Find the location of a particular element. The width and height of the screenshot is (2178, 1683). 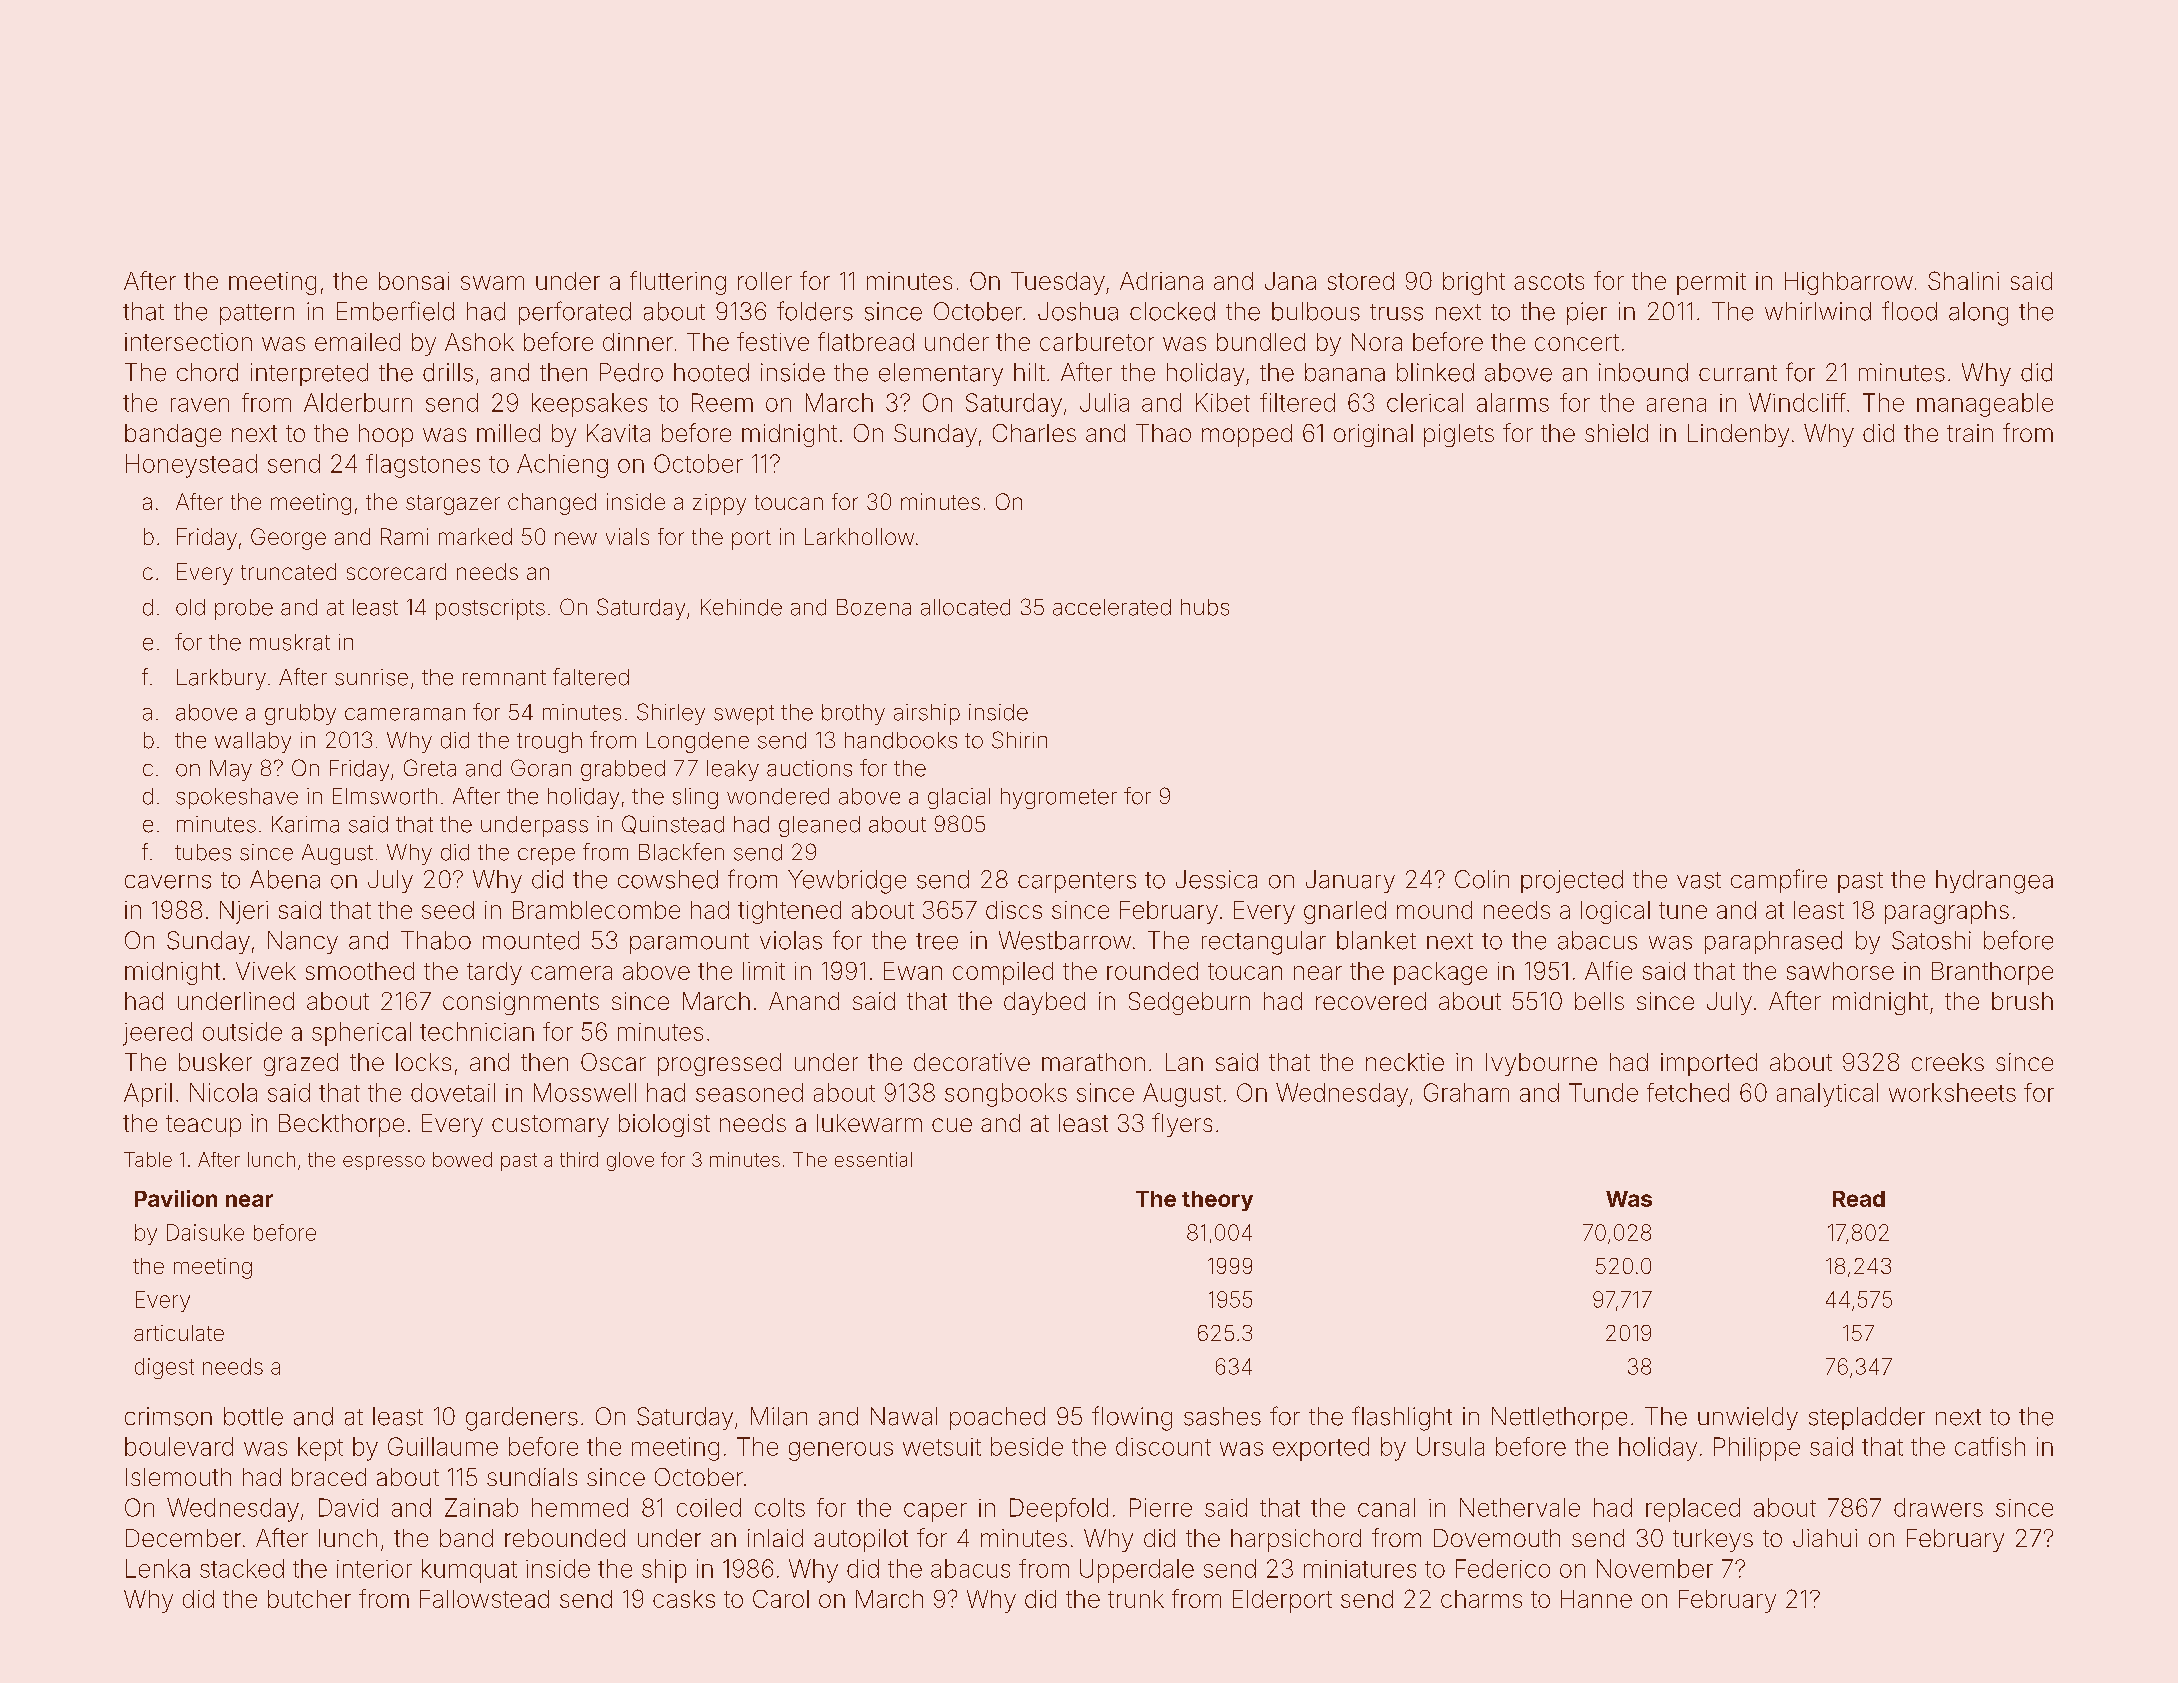

Nancy is located at coordinates (303, 942).
